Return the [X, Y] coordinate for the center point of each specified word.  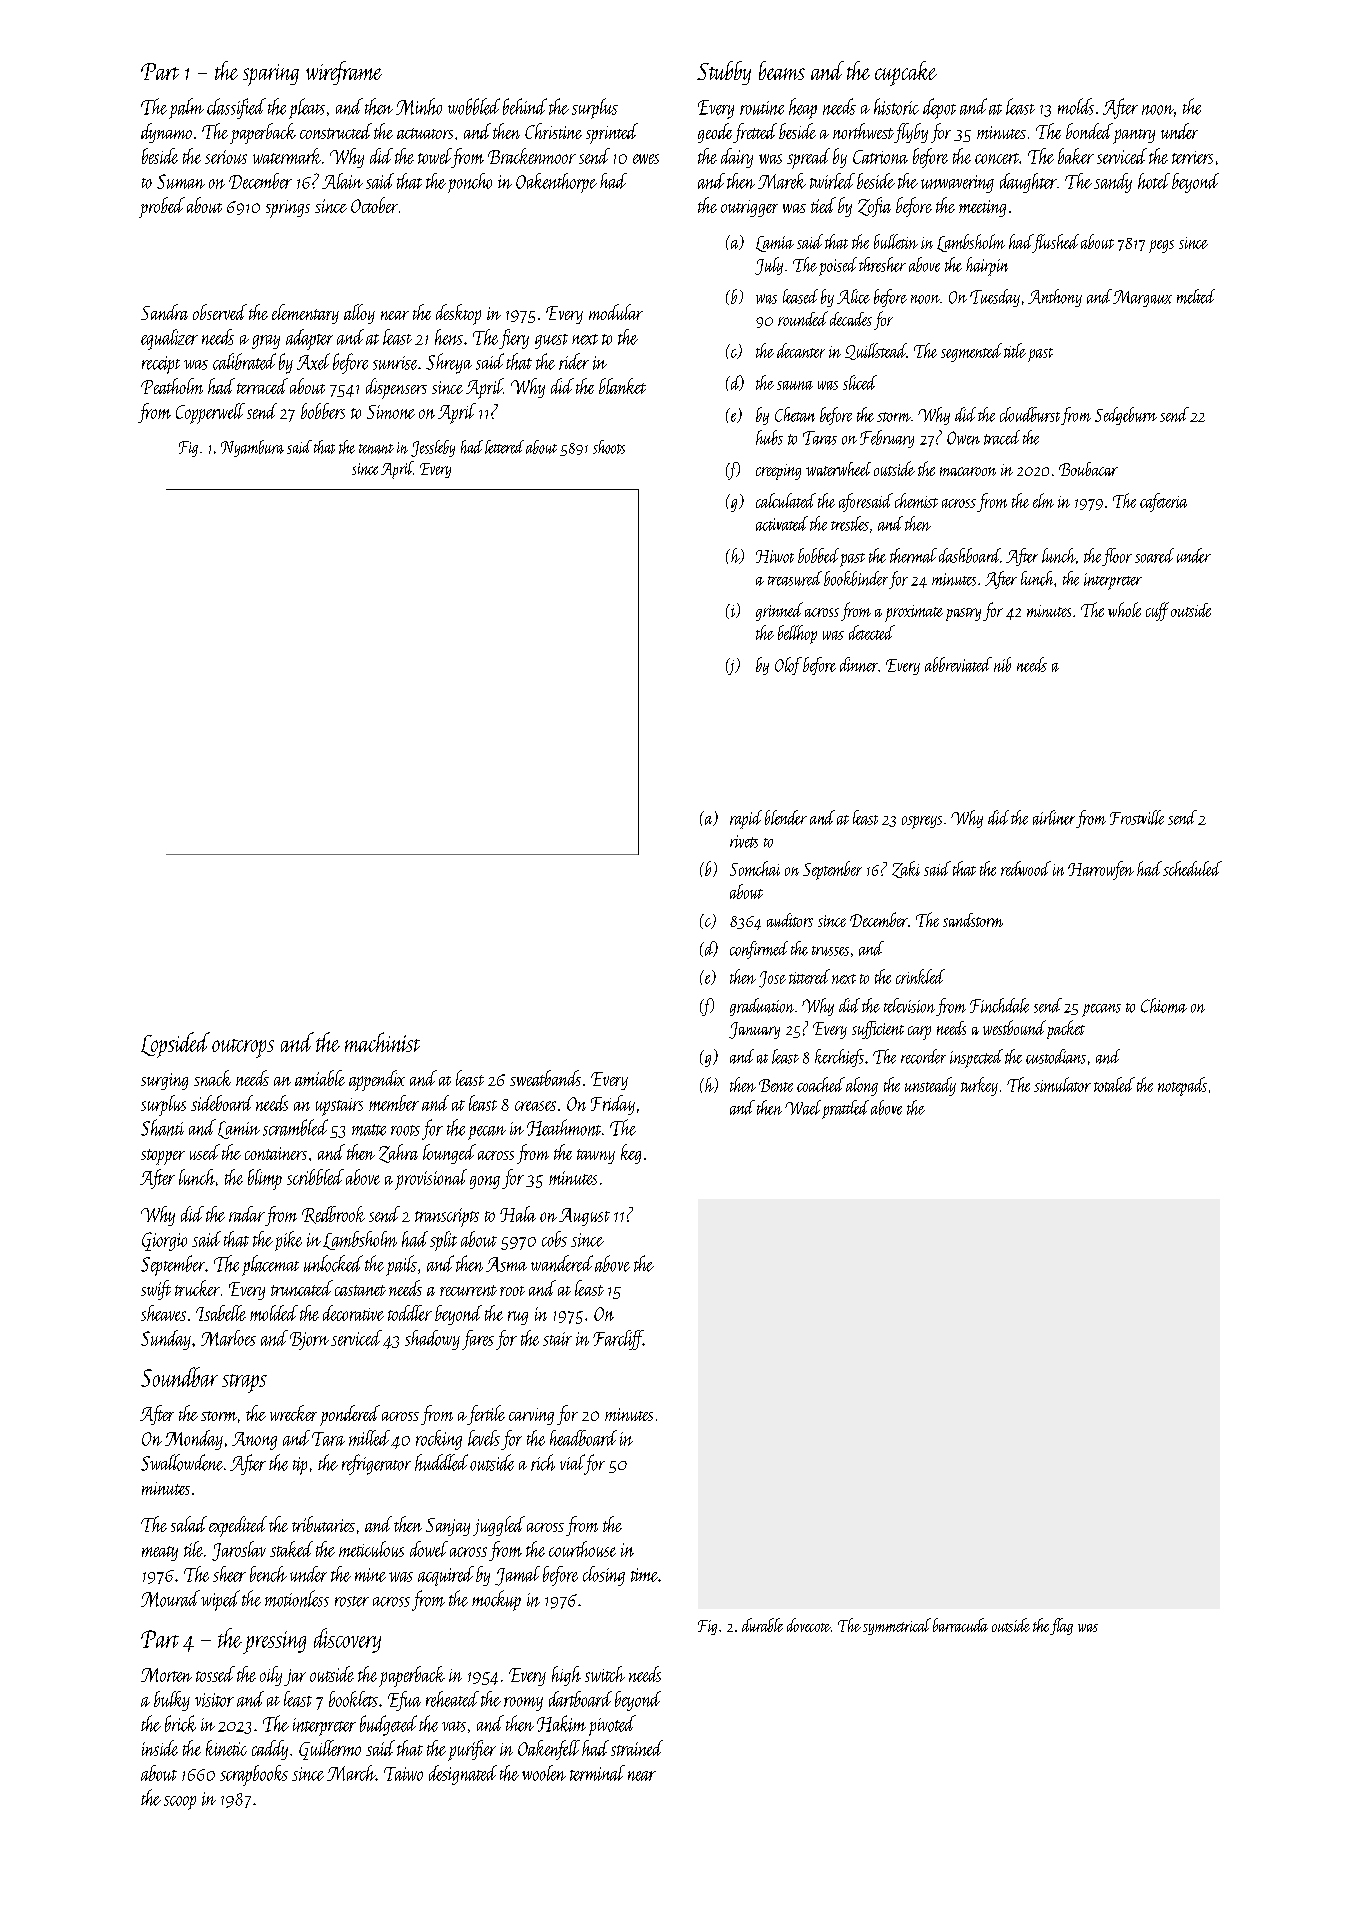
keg [631, 1154]
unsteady [930, 1086]
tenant [376, 449]
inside [160, 1748]
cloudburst [1030, 414]
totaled [1114, 1084]
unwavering [957, 184]
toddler [410, 1313]
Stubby [724, 73]
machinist [382, 1042]
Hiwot [775, 556]
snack [212, 1078]
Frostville [1137, 817]
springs [288, 209]
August [584, 1217]
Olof [788, 666]
